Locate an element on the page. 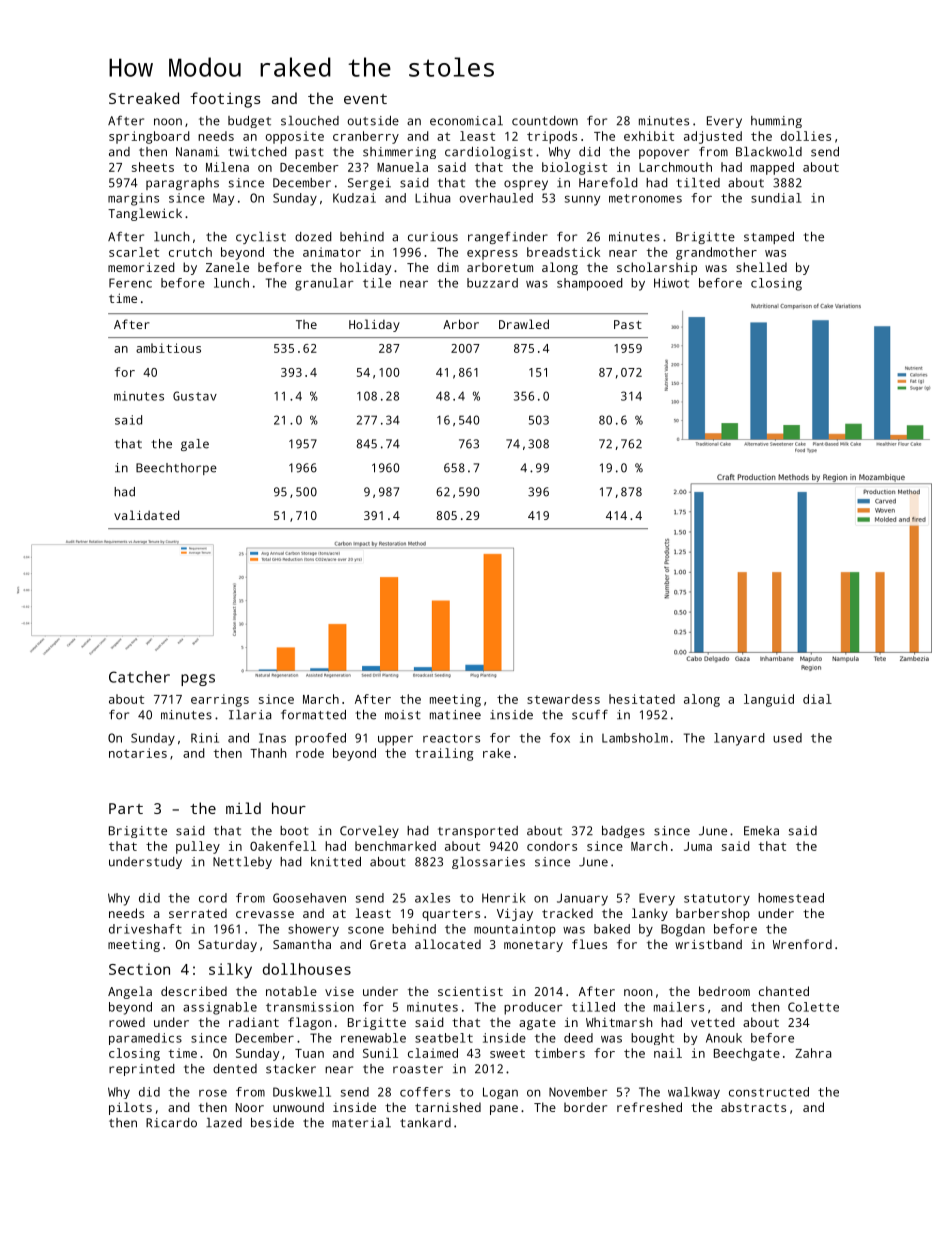 The image size is (952, 1233). footings is located at coordinates (225, 100).
